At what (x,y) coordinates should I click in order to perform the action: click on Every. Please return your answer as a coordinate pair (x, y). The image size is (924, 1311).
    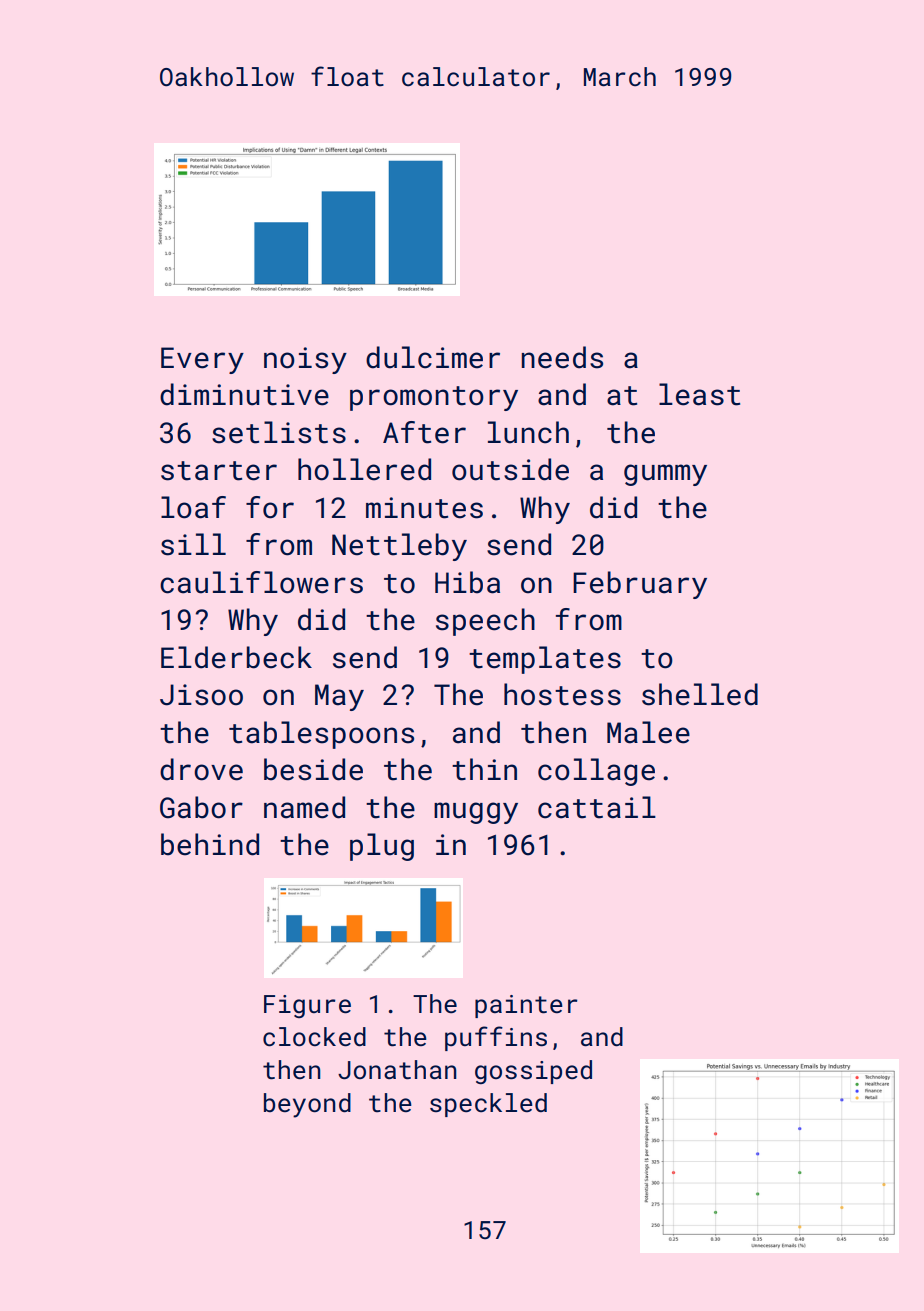
    Looking at the image, I should click on (202, 360).
